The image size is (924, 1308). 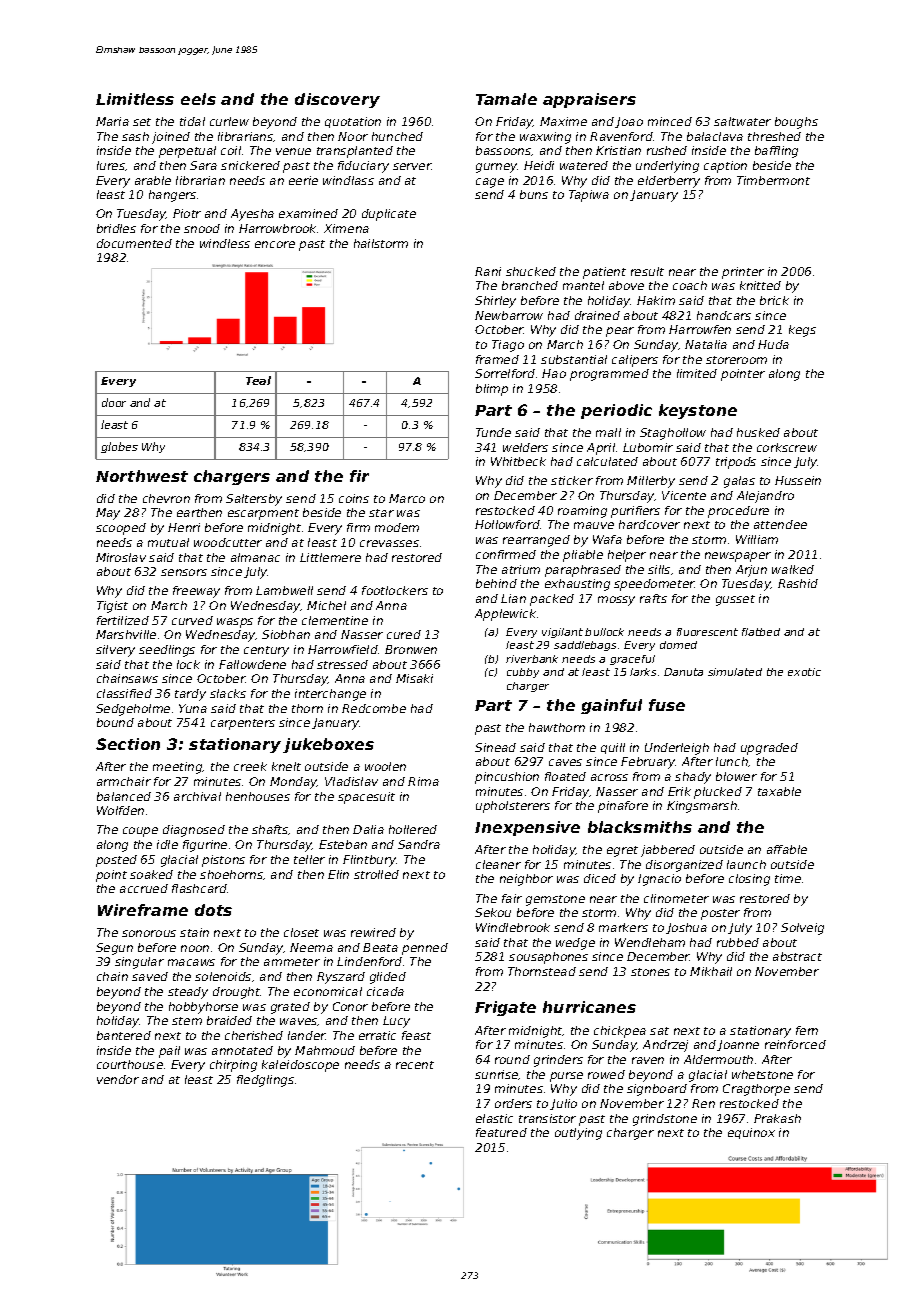 What do you see at coordinates (677, 749) in the page?
I see `Underleigh` at bounding box center [677, 749].
